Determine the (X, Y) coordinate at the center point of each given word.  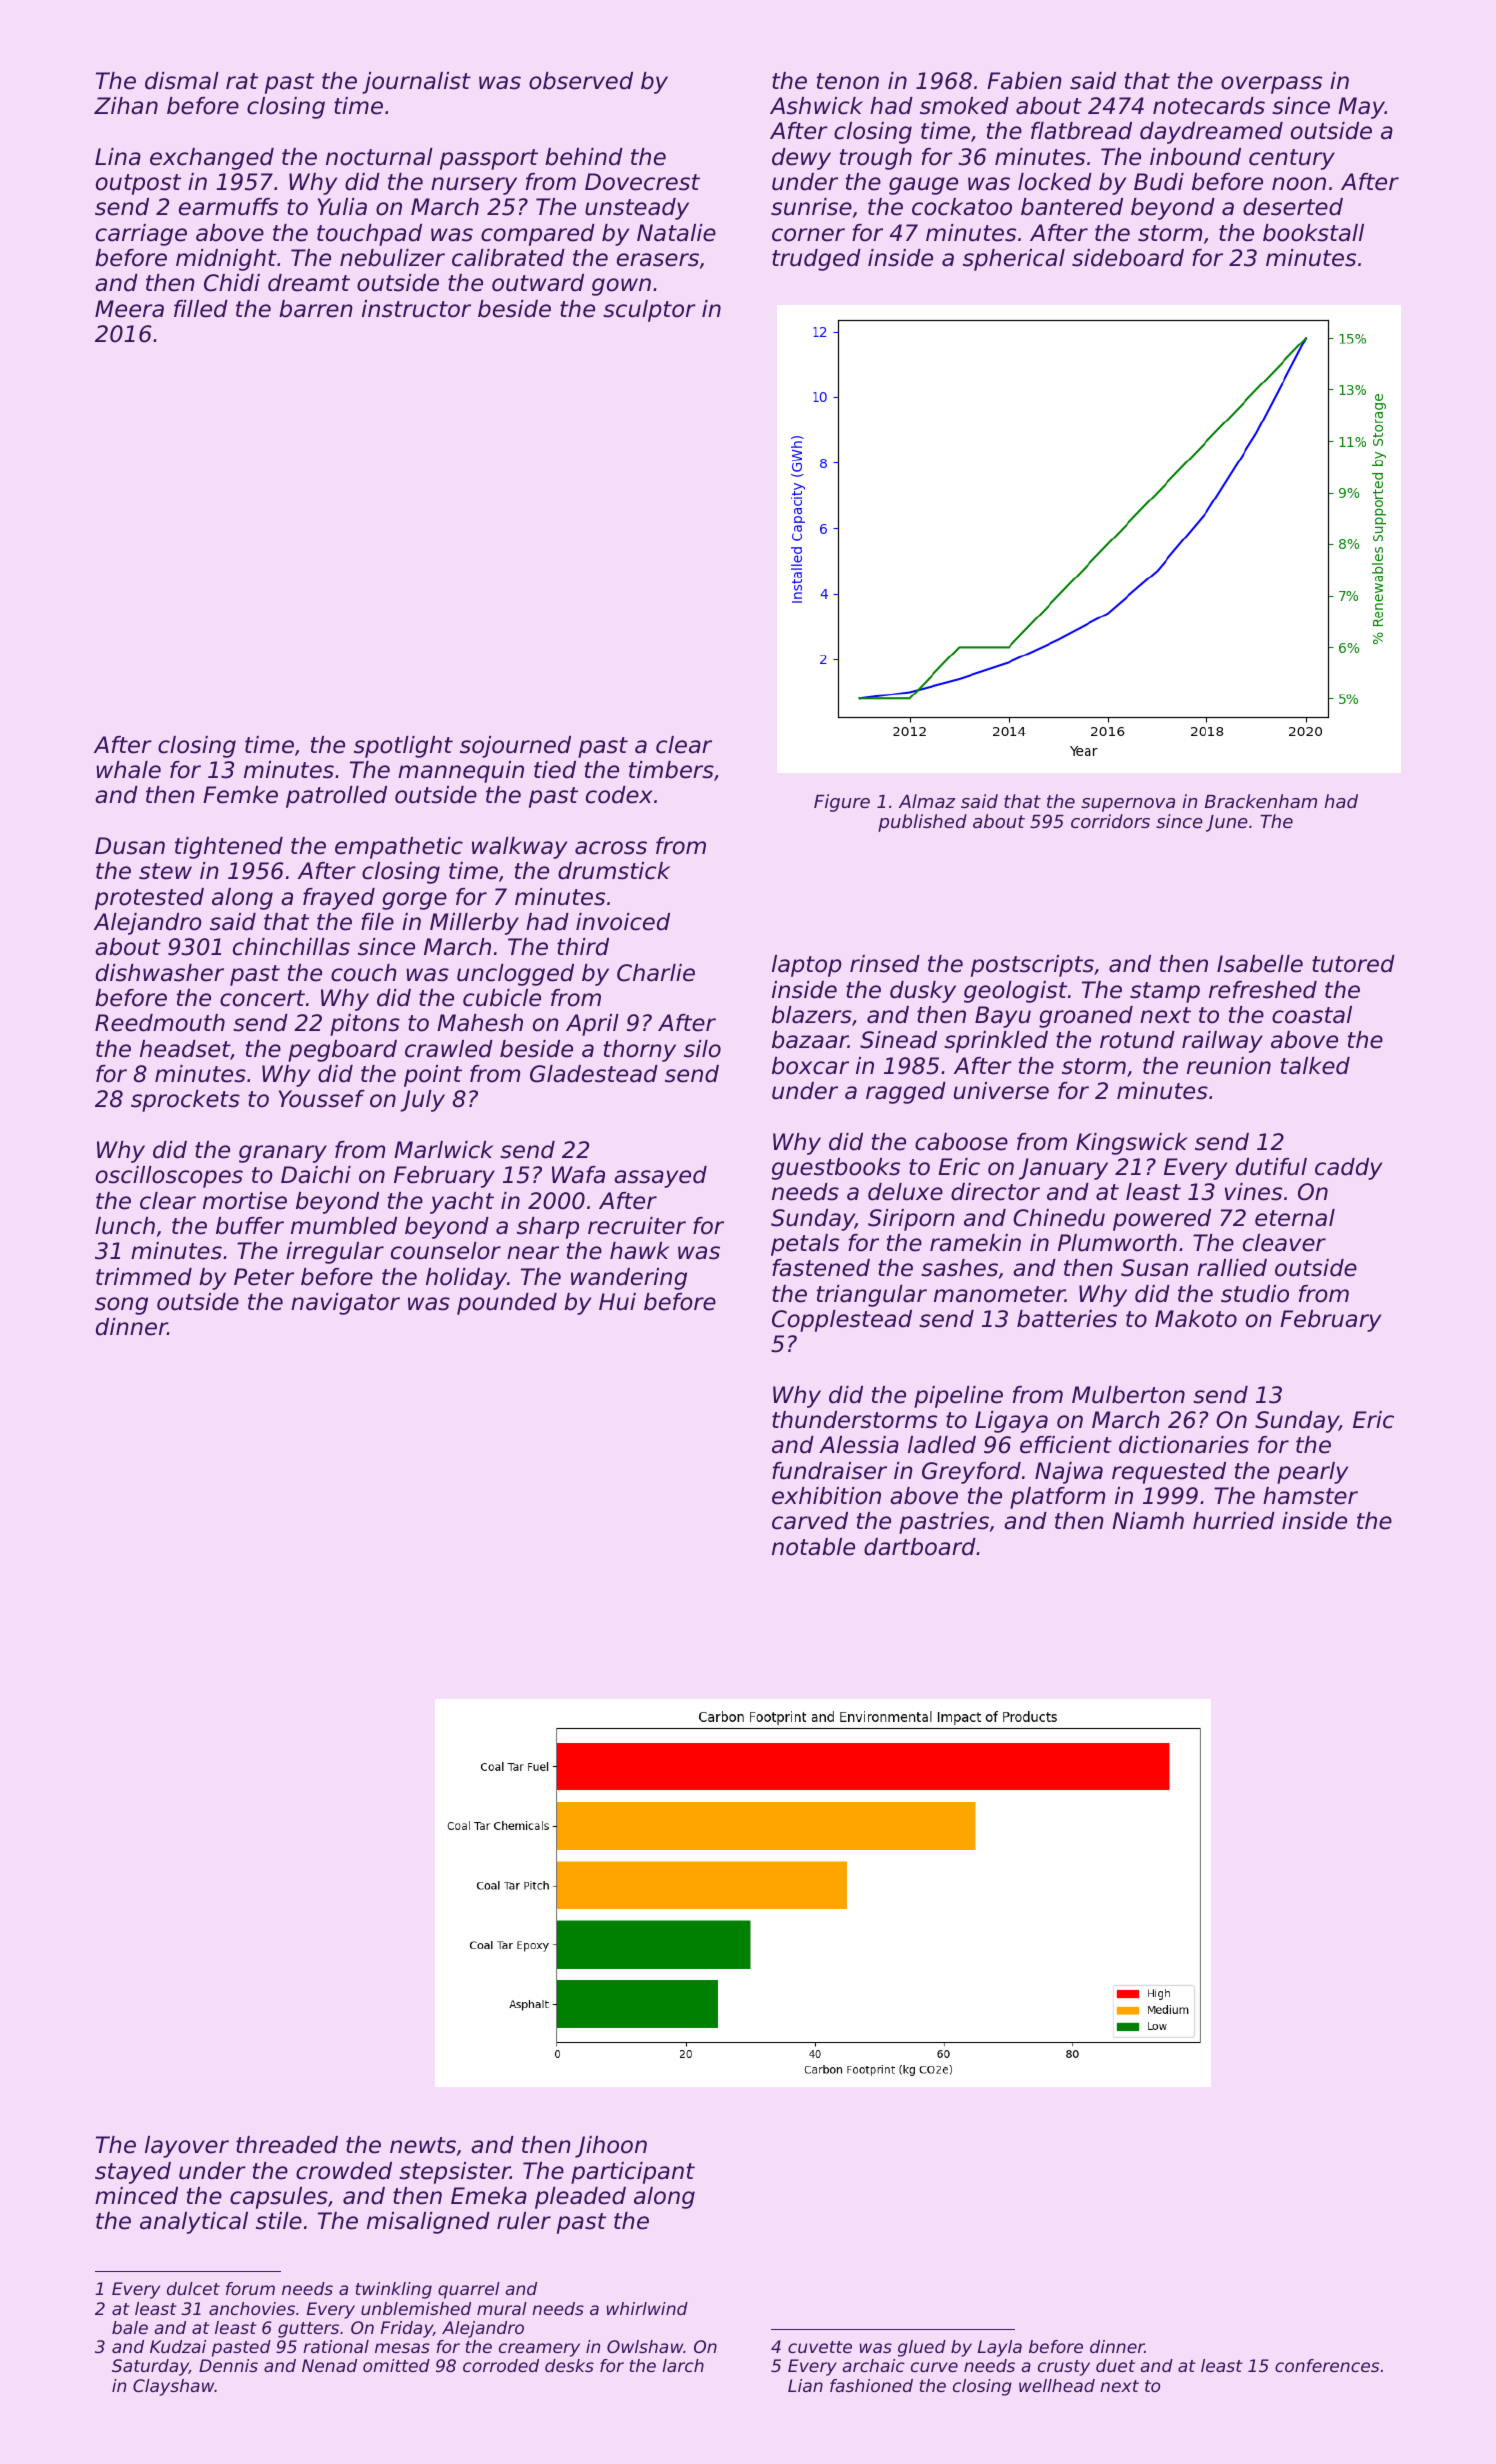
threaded (287, 2145)
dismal (182, 81)
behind (584, 157)
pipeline (958, 1397)
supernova (1128, 805)
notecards (1209, 106)
